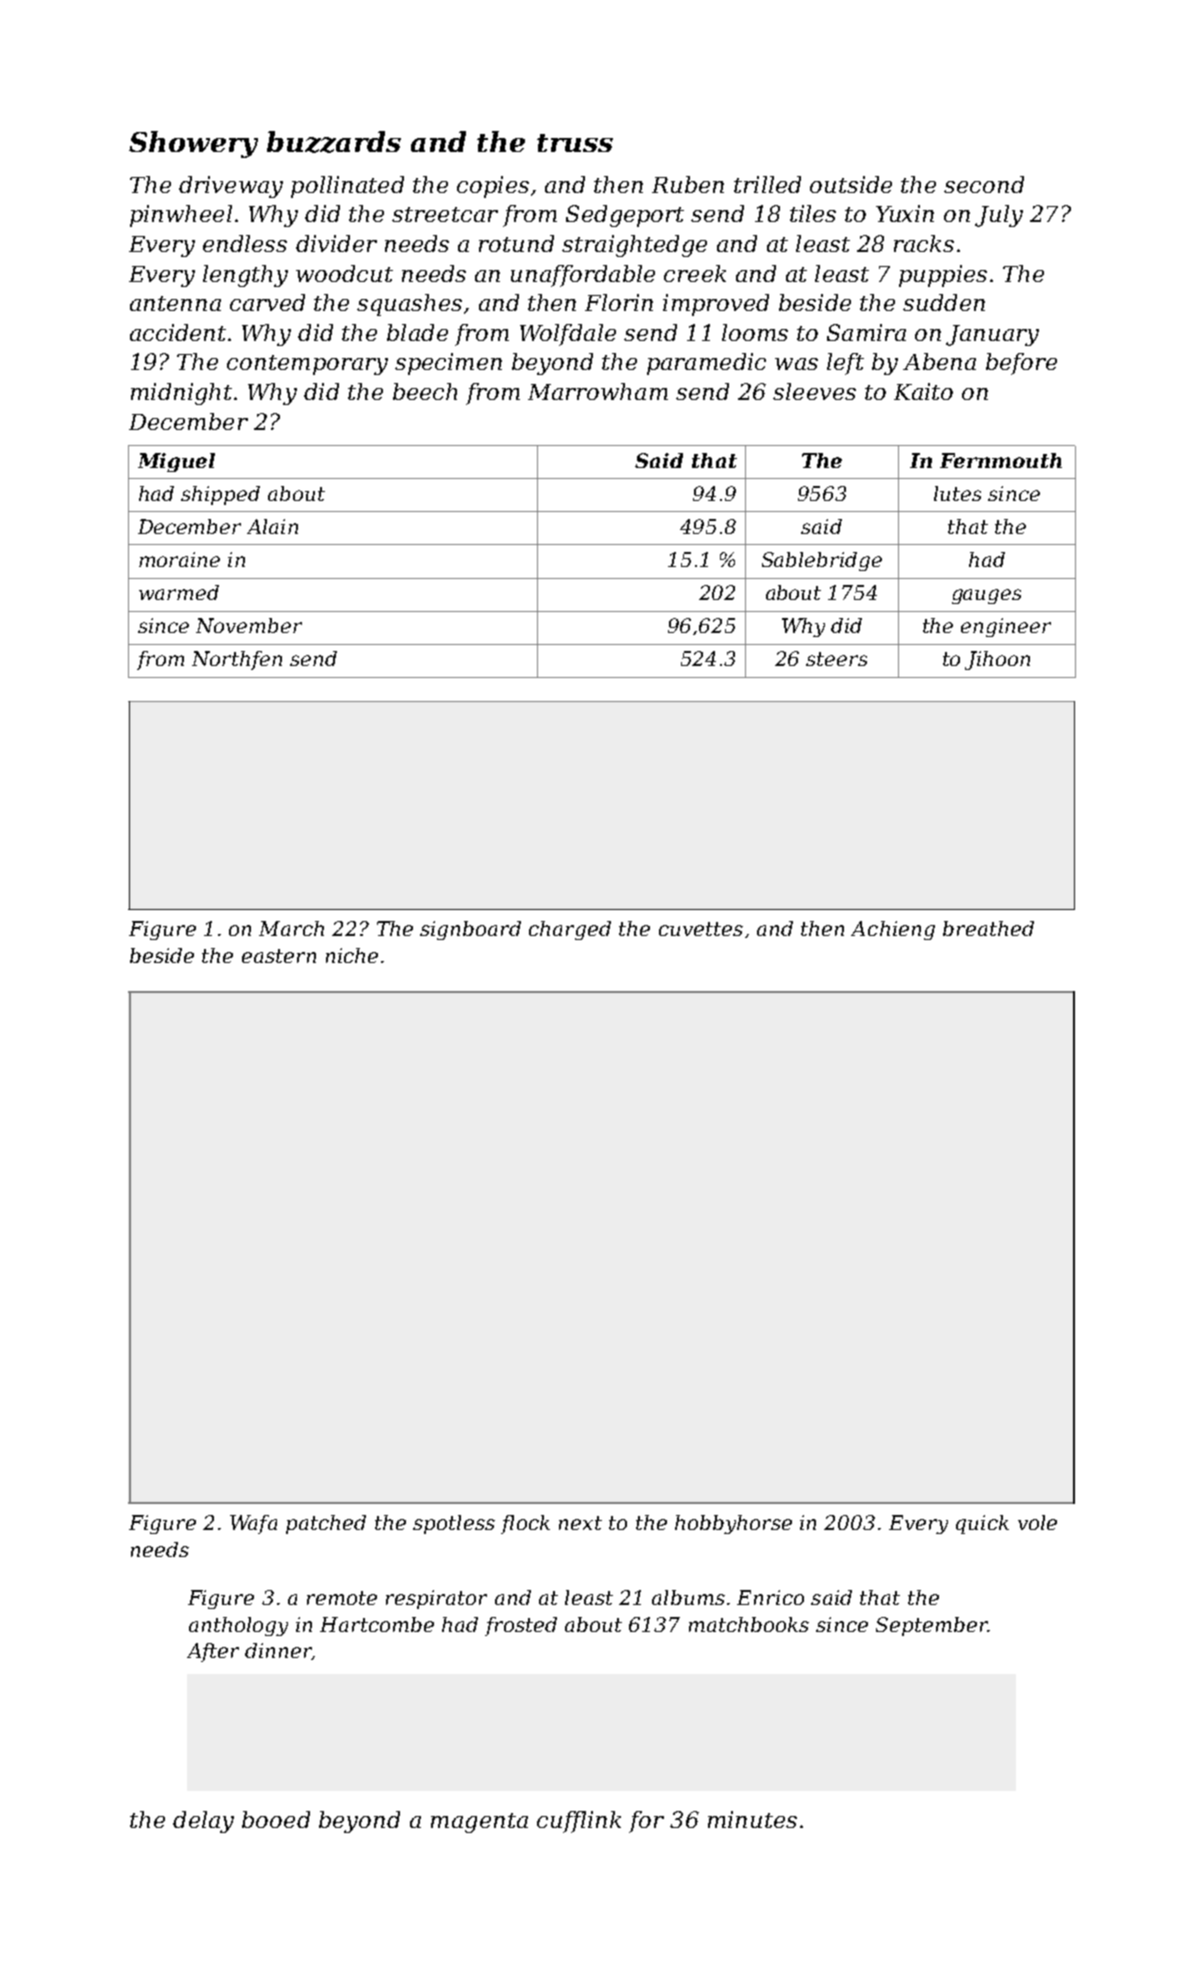  Describe the element at coordinates (342, 1598) in the screenshot. I see `remote` at that location.
